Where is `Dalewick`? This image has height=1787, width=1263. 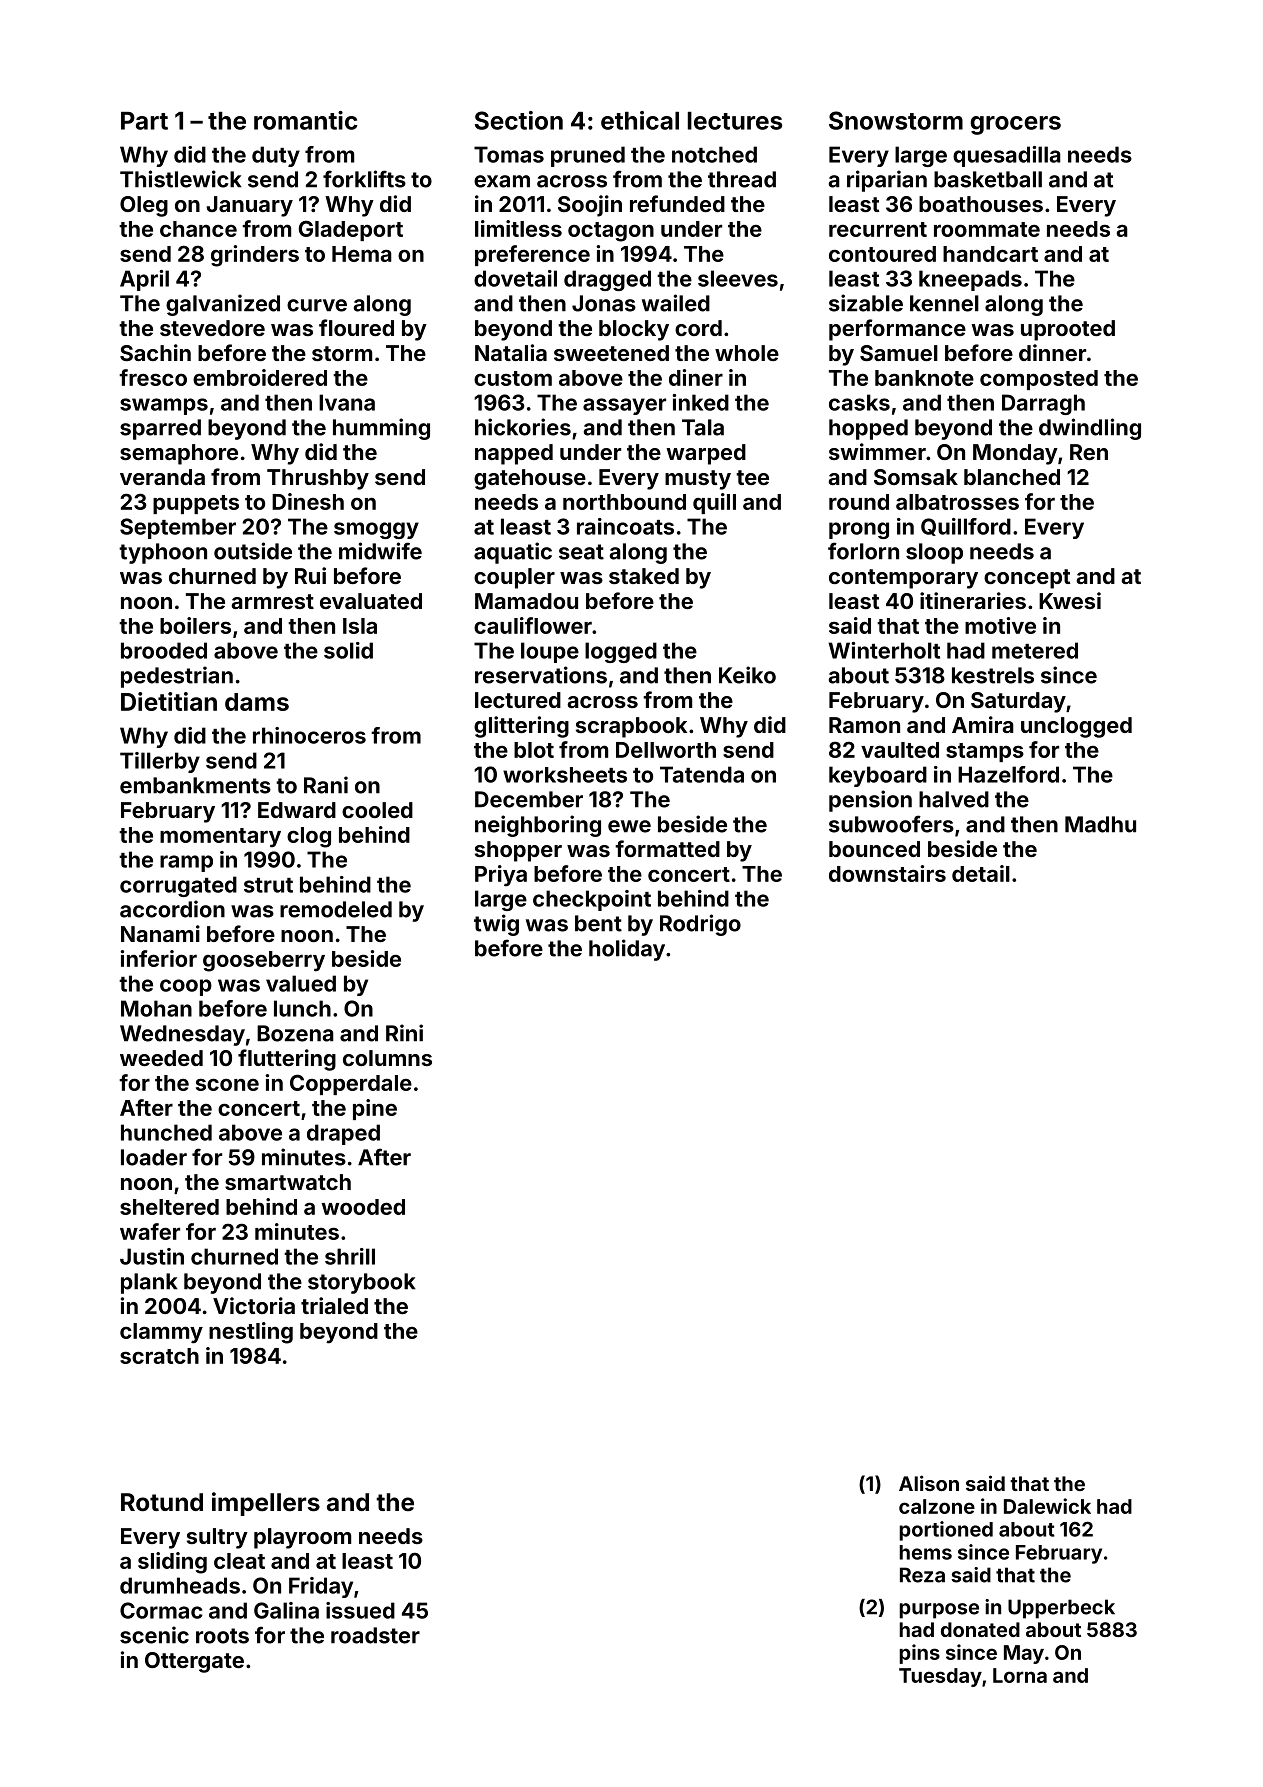 Dalewick is located at coordinates (1047, 1506).
